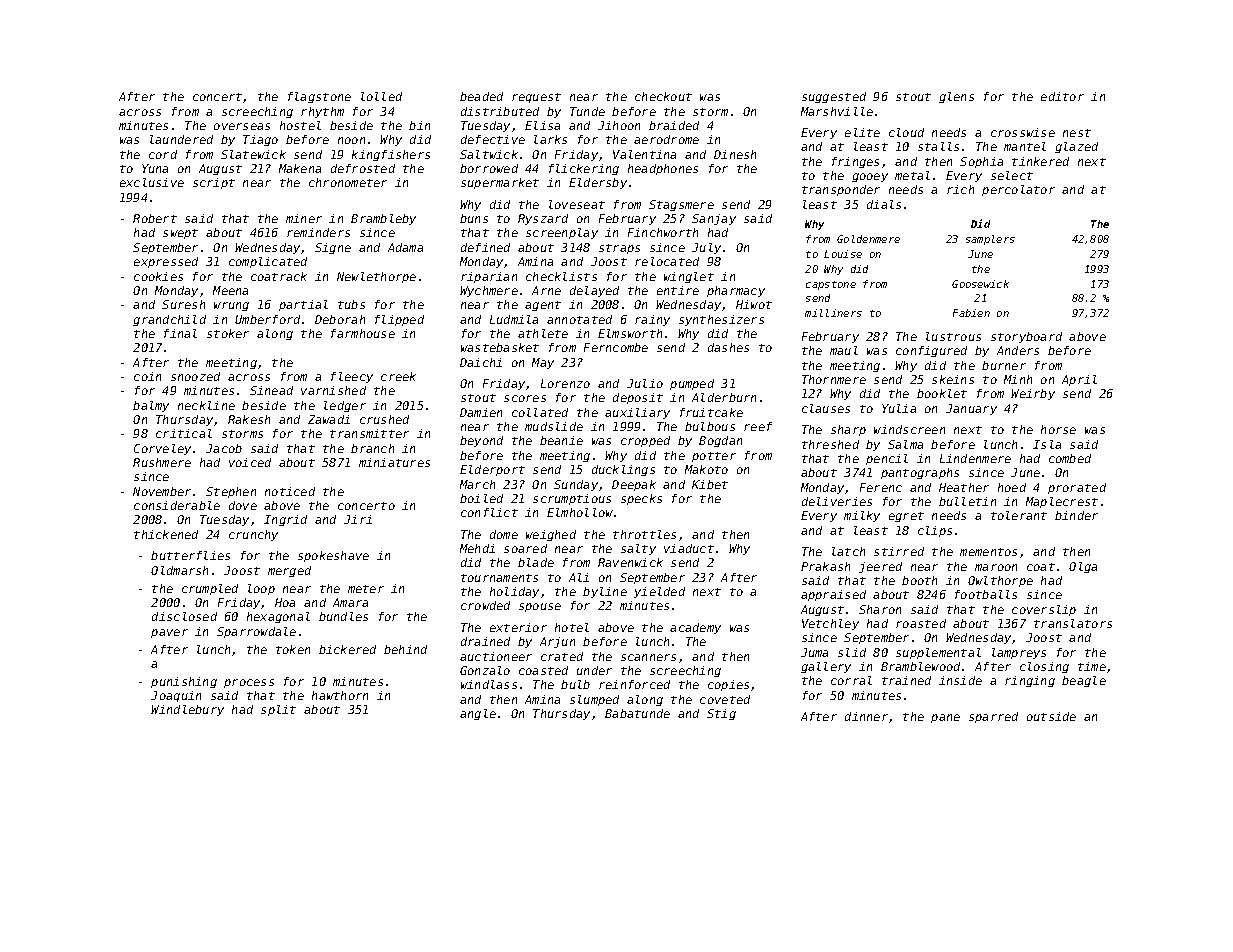 This page has height=952, width=1233. What do you see at coordinates (855, 162) in the page?
I see `fringes` at bounding box center [855, 162].
